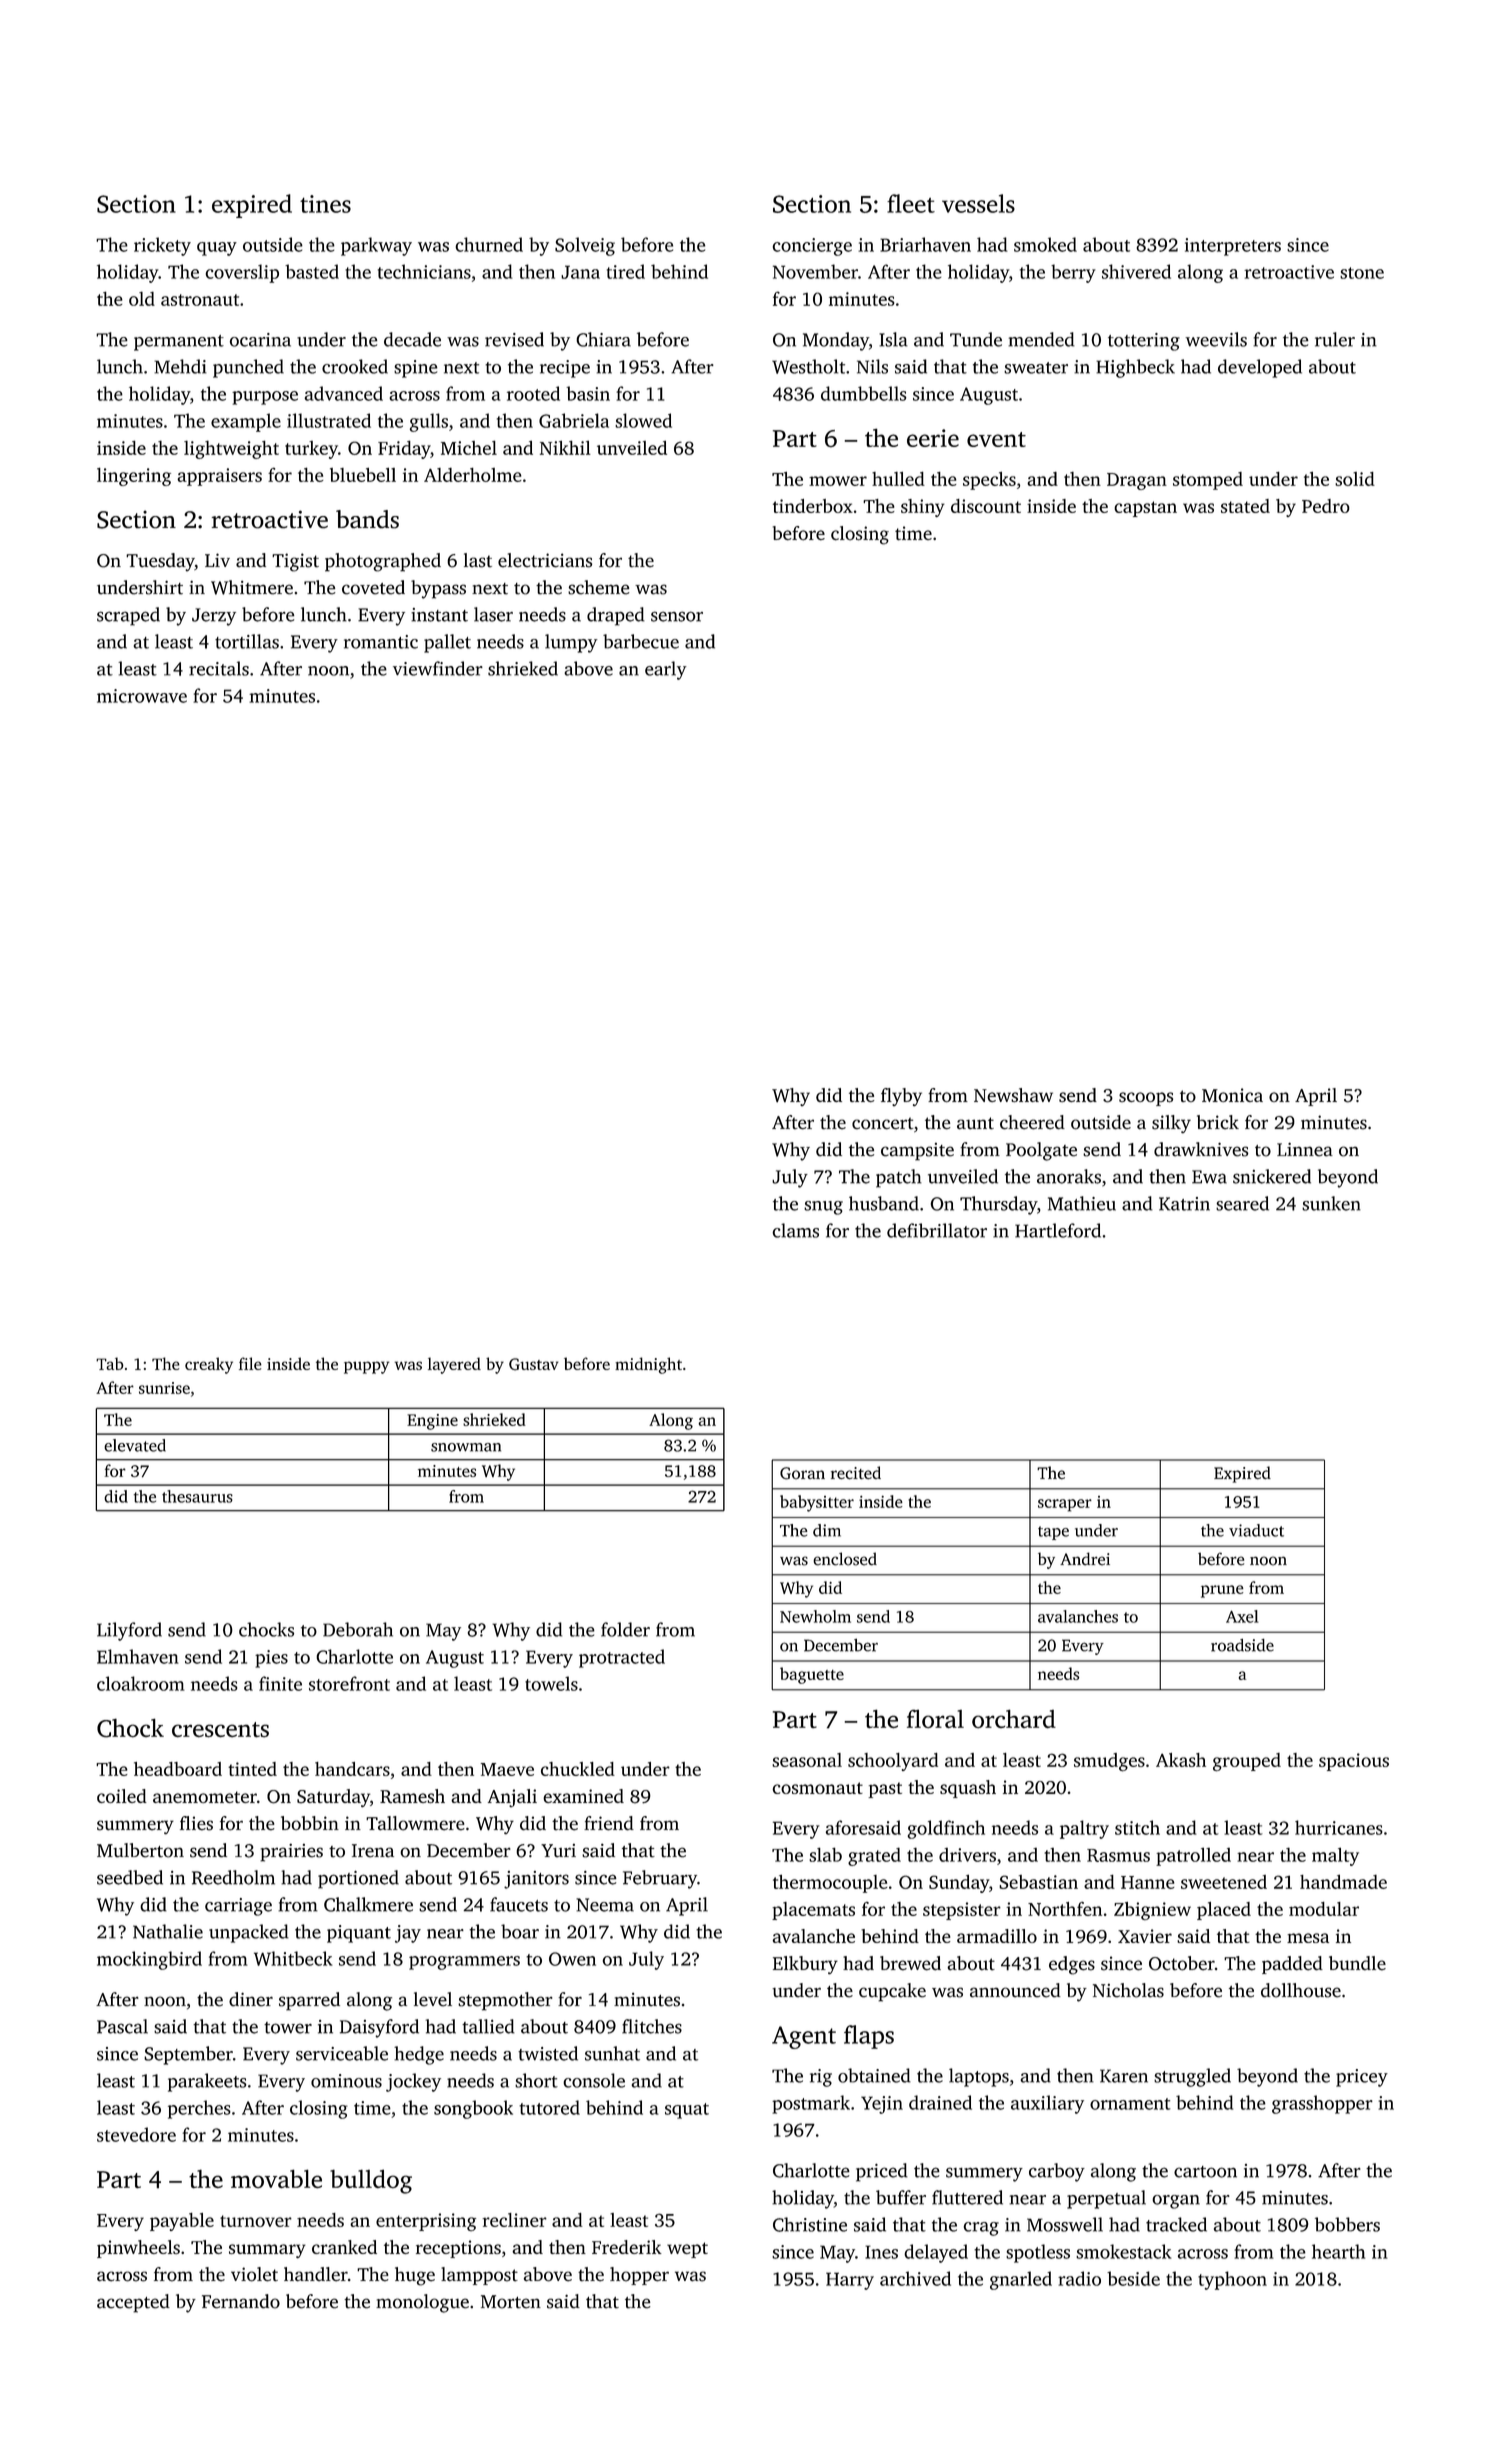 This screenshot has width=1496, height=2464. Describe the element at coordinates (376, 246) in the screenshot. I see `parkway` at that location.
